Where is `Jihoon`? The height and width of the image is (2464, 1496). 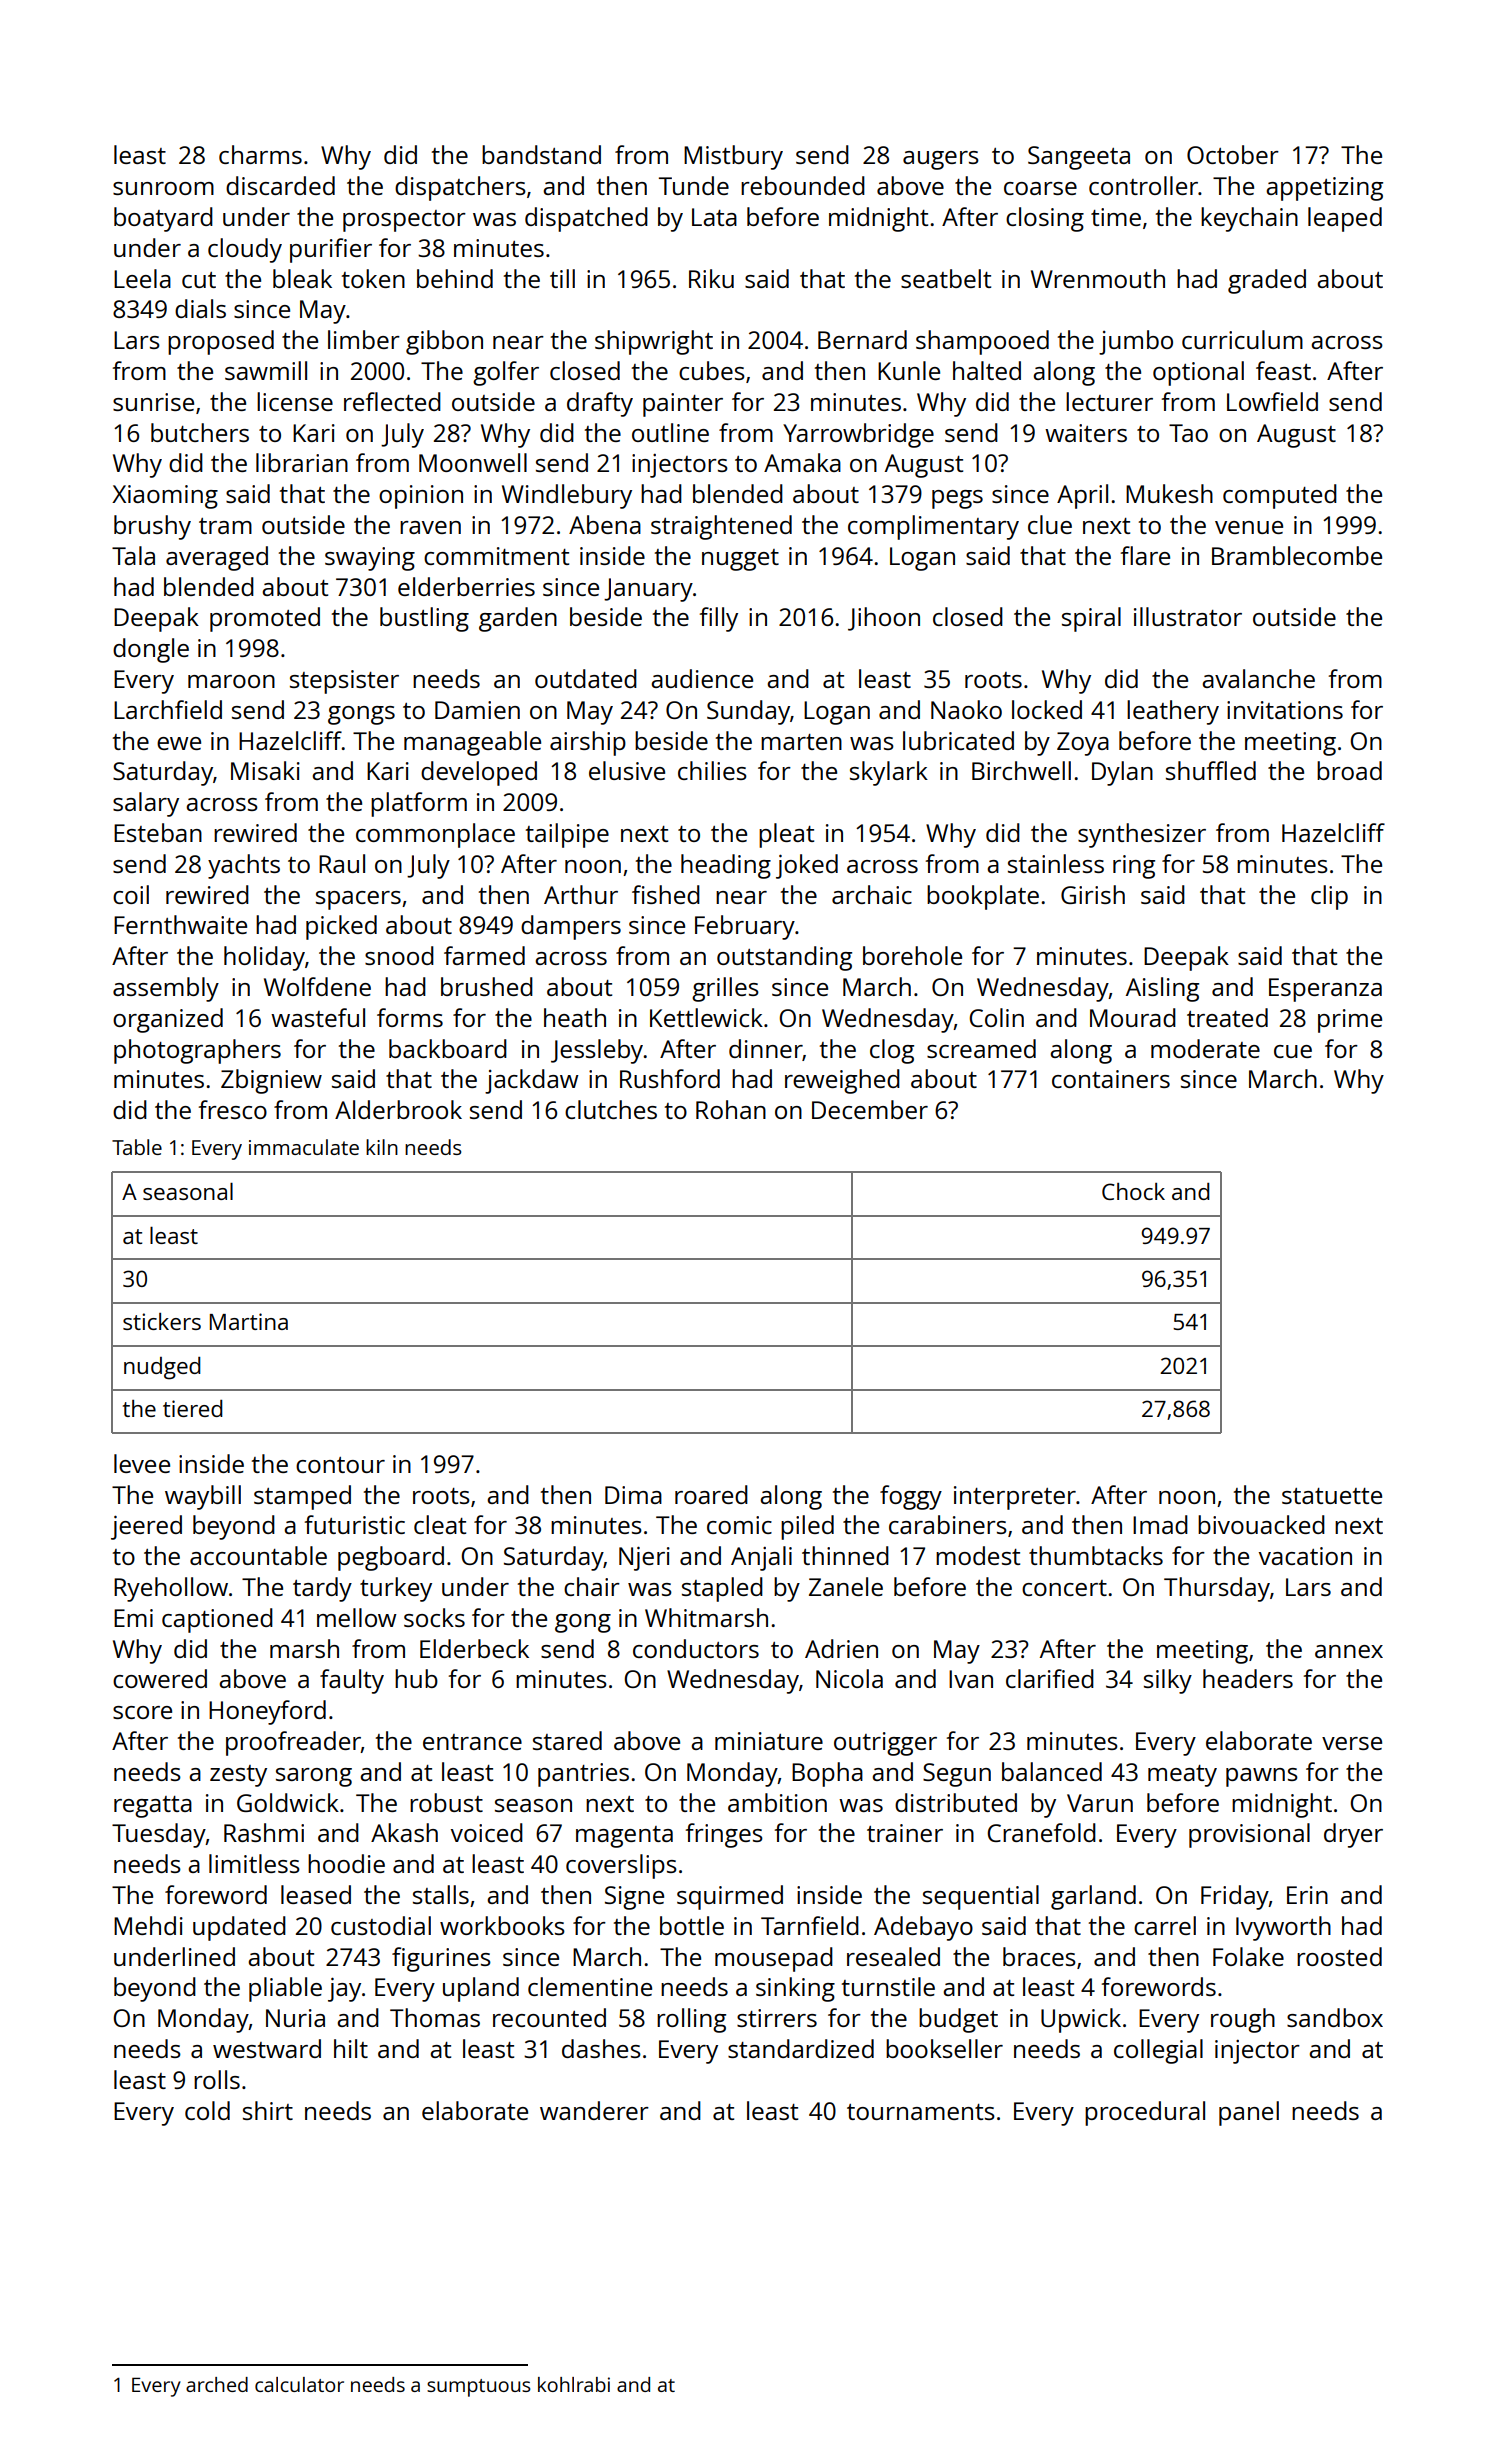 Jihoon is located at coordinates (884, 619).
